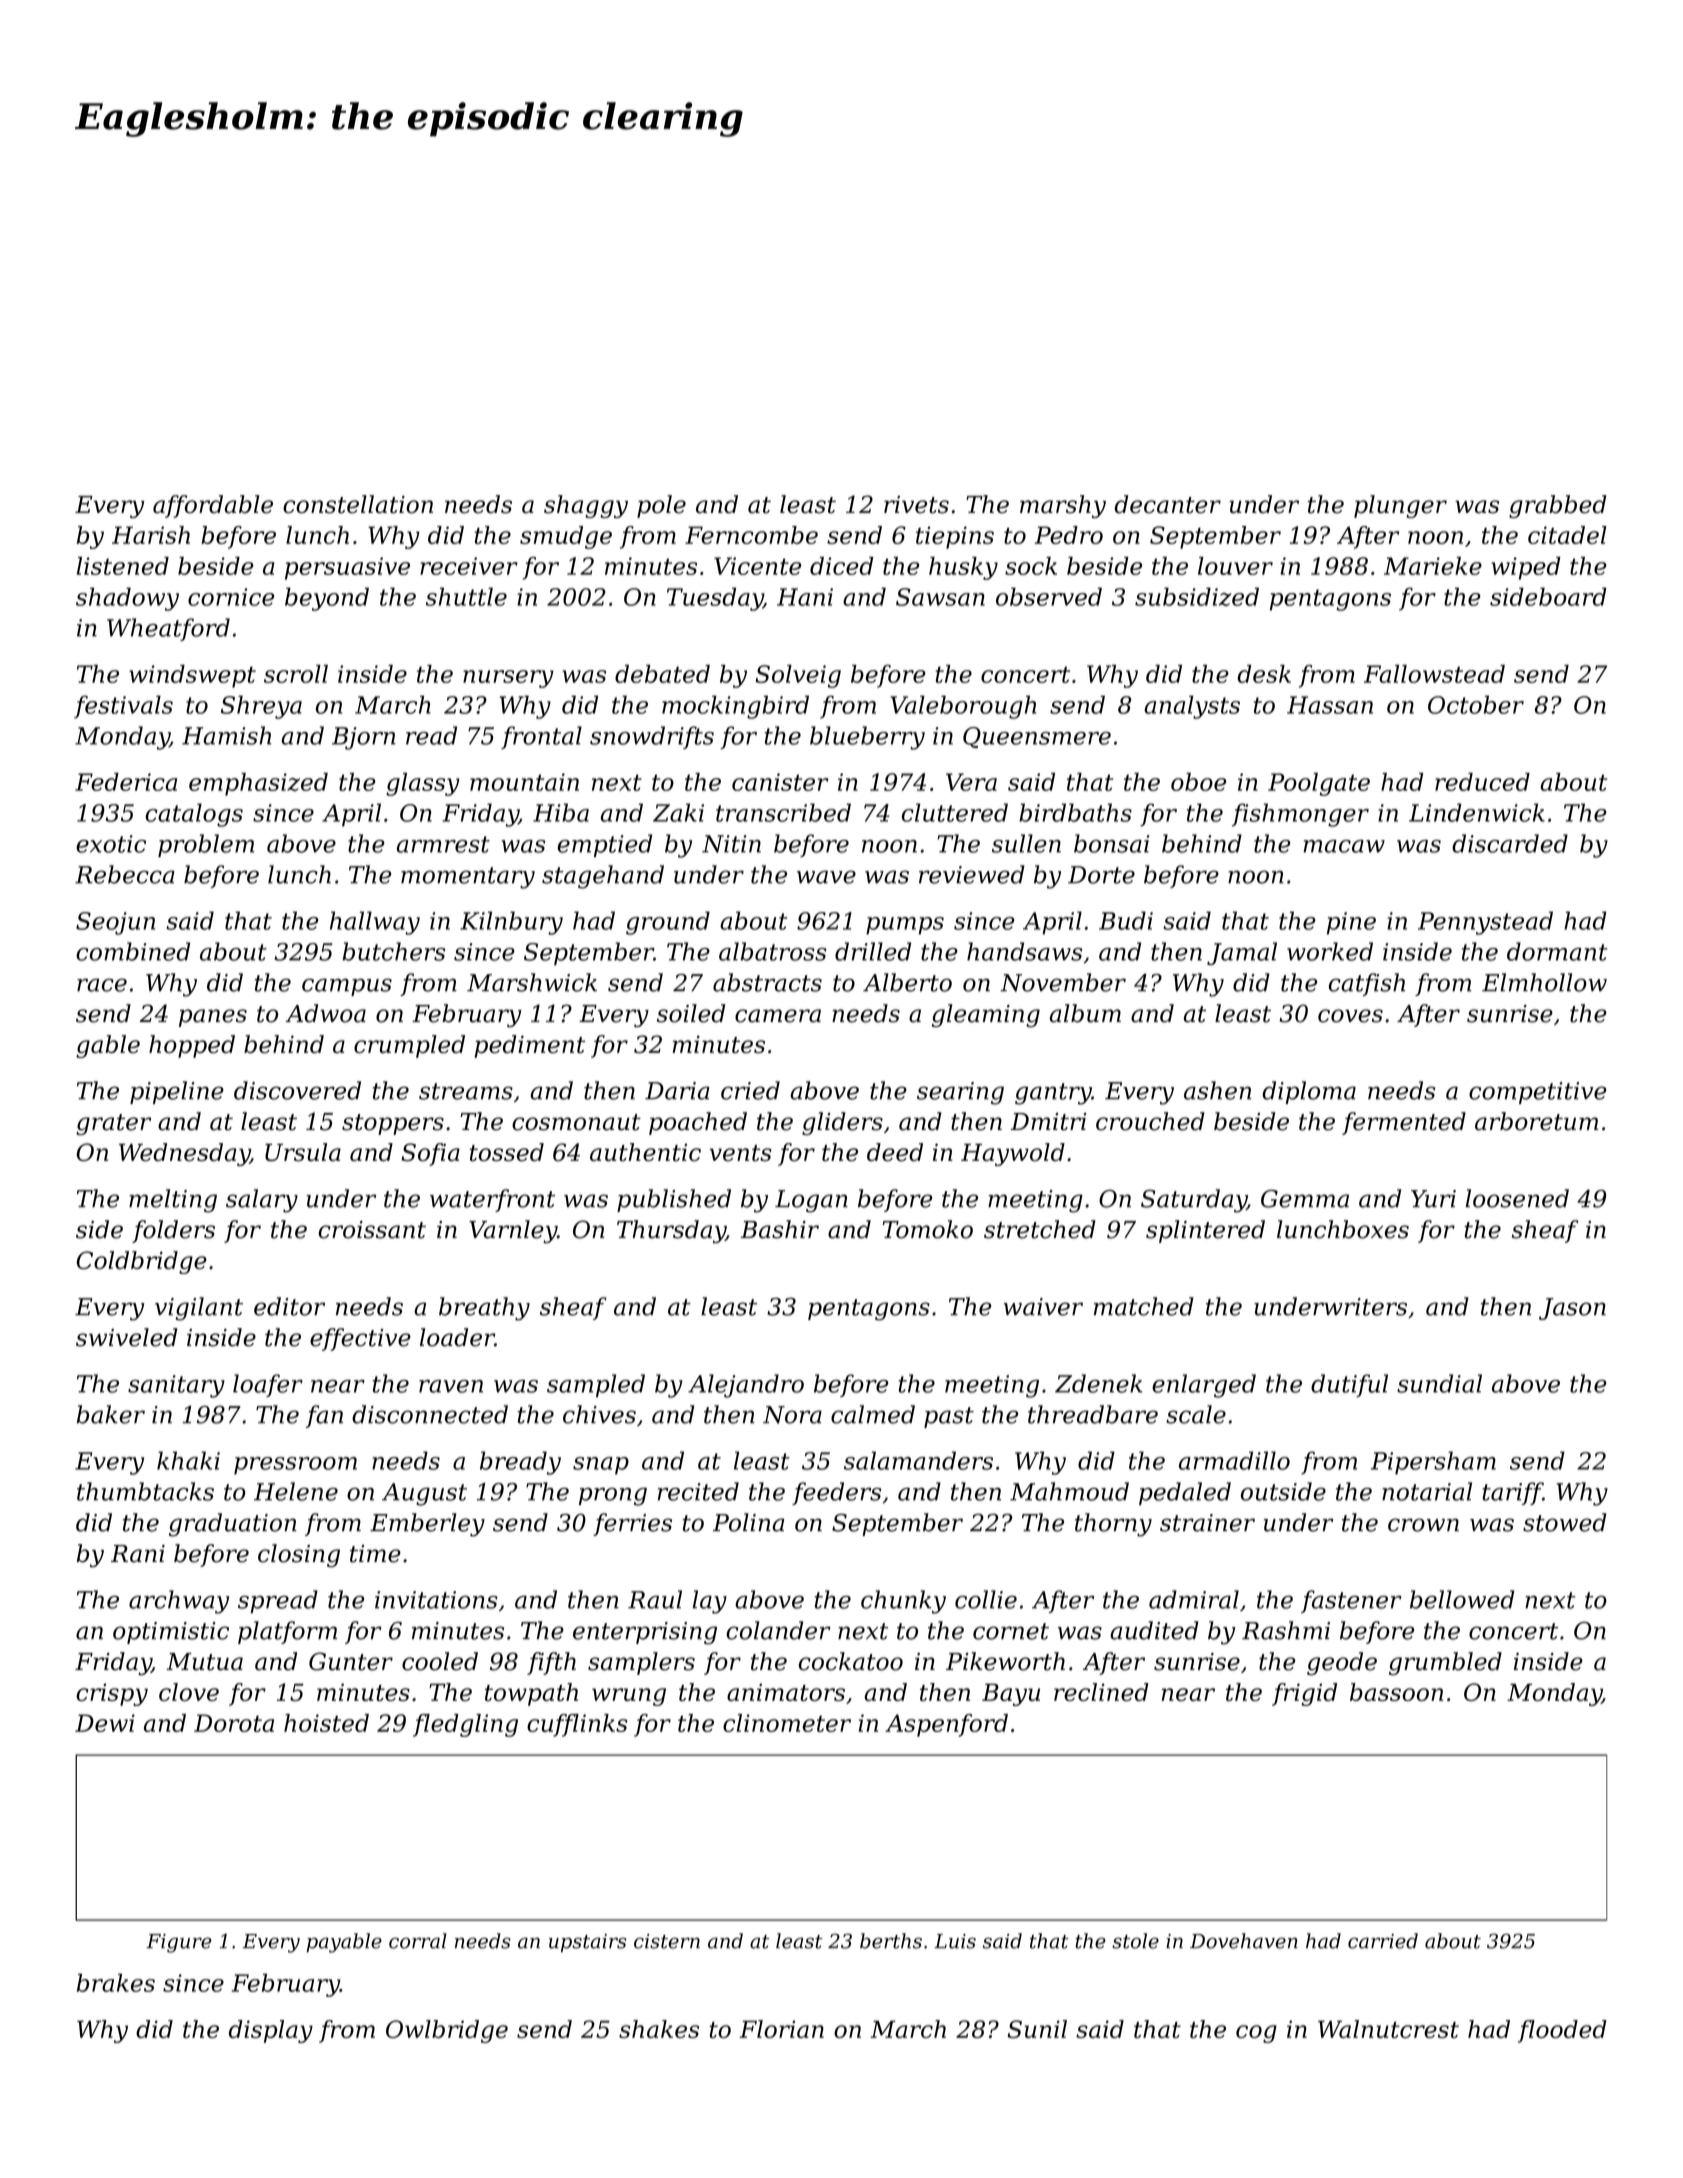  Describe the element at coordinates (213, 506) in the screenshot. I see `affordable` at that location.
